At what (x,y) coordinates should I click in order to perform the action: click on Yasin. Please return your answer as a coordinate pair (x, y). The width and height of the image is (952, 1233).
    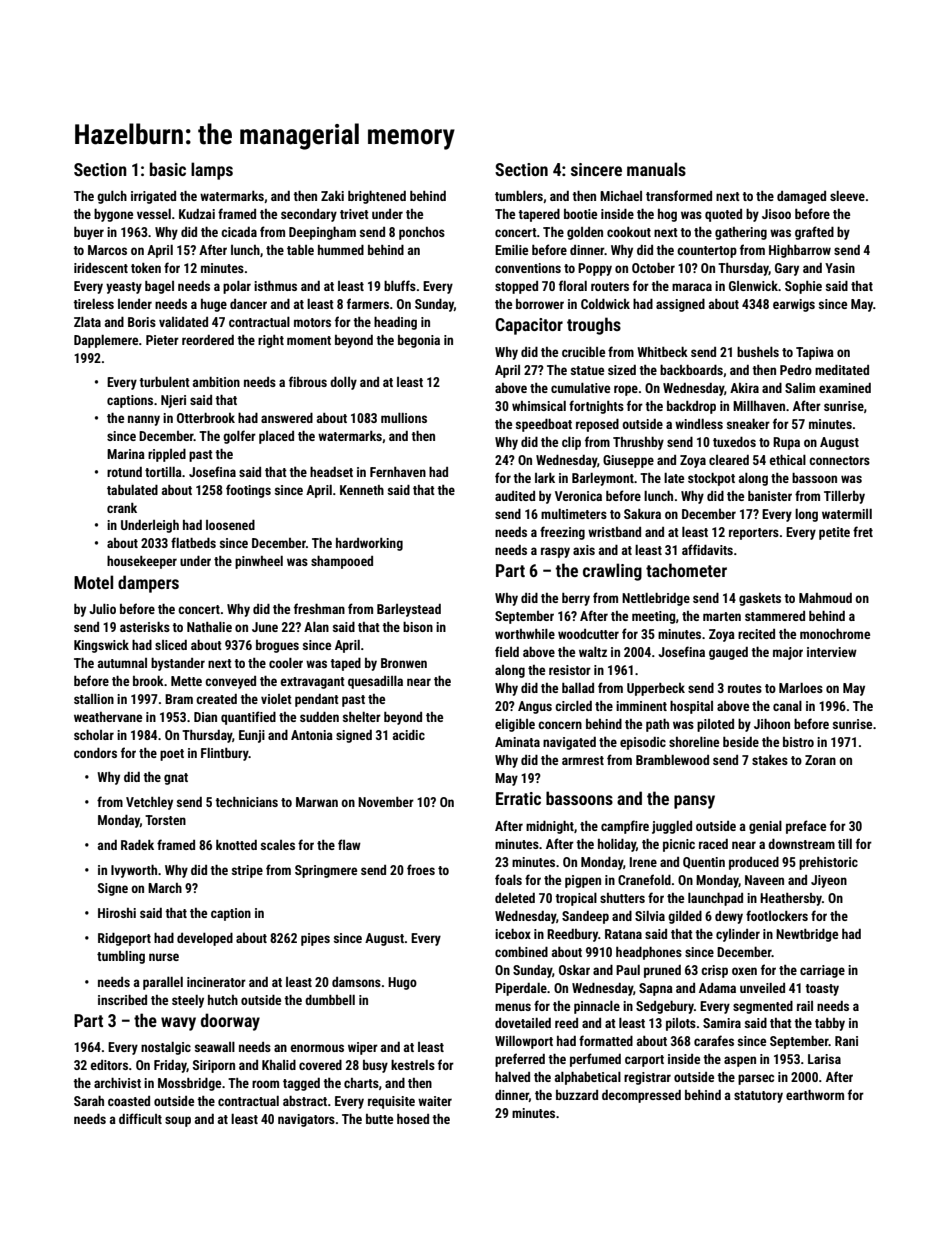
    Looking at the image, I should click on (840, 268).
